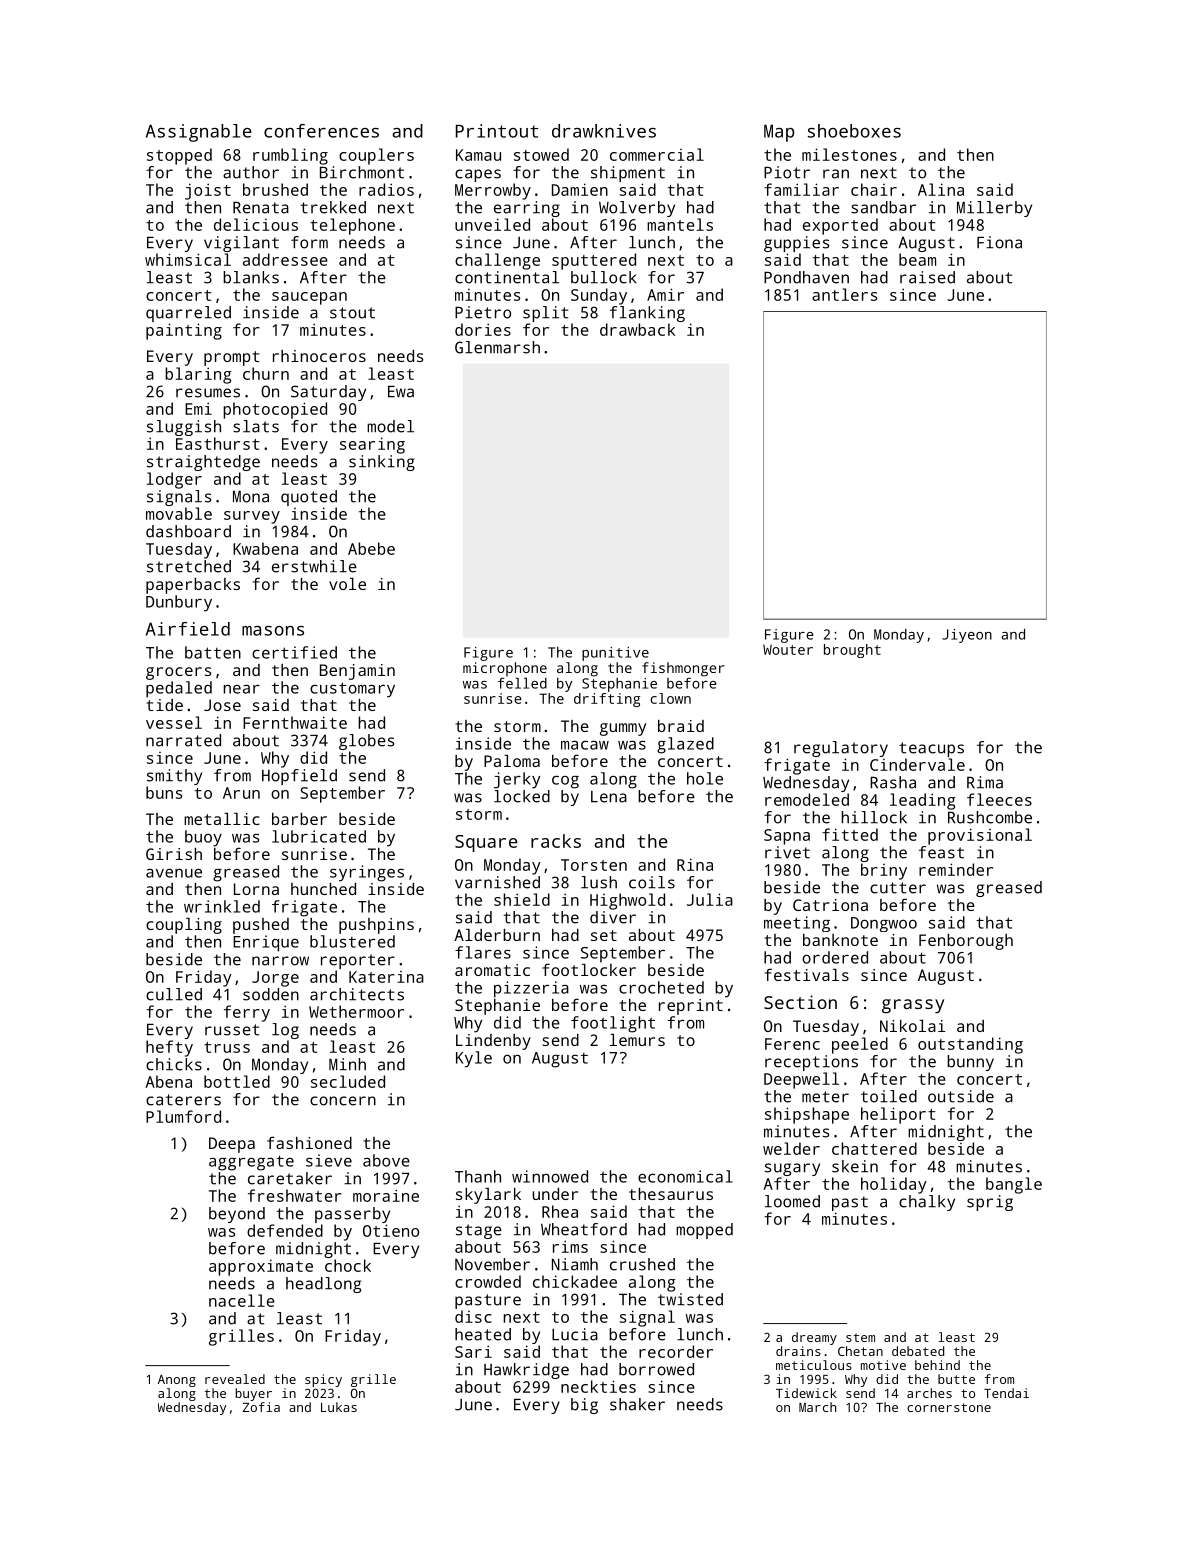 The height and width of the screenshot is (1543, 1192). What do you see at coordinates (999, 242) in the screenshot?
I see `Fiona` at bounding box center [999, 242].
